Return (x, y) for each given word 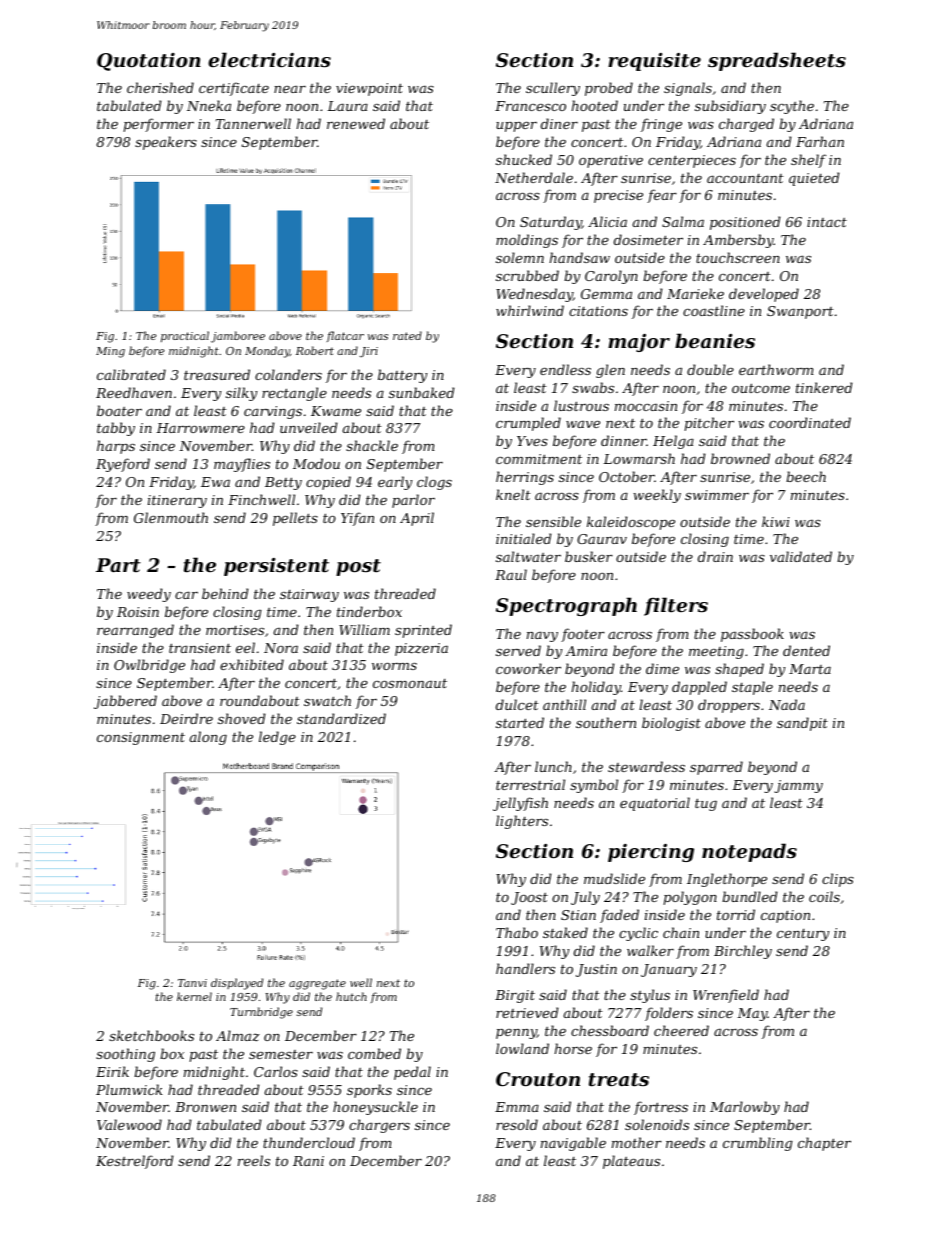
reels (254, 1160)
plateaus (631, 1162)
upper (516, 127)
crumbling (758, 1144)
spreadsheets (777, 61)
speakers (166, 143)
